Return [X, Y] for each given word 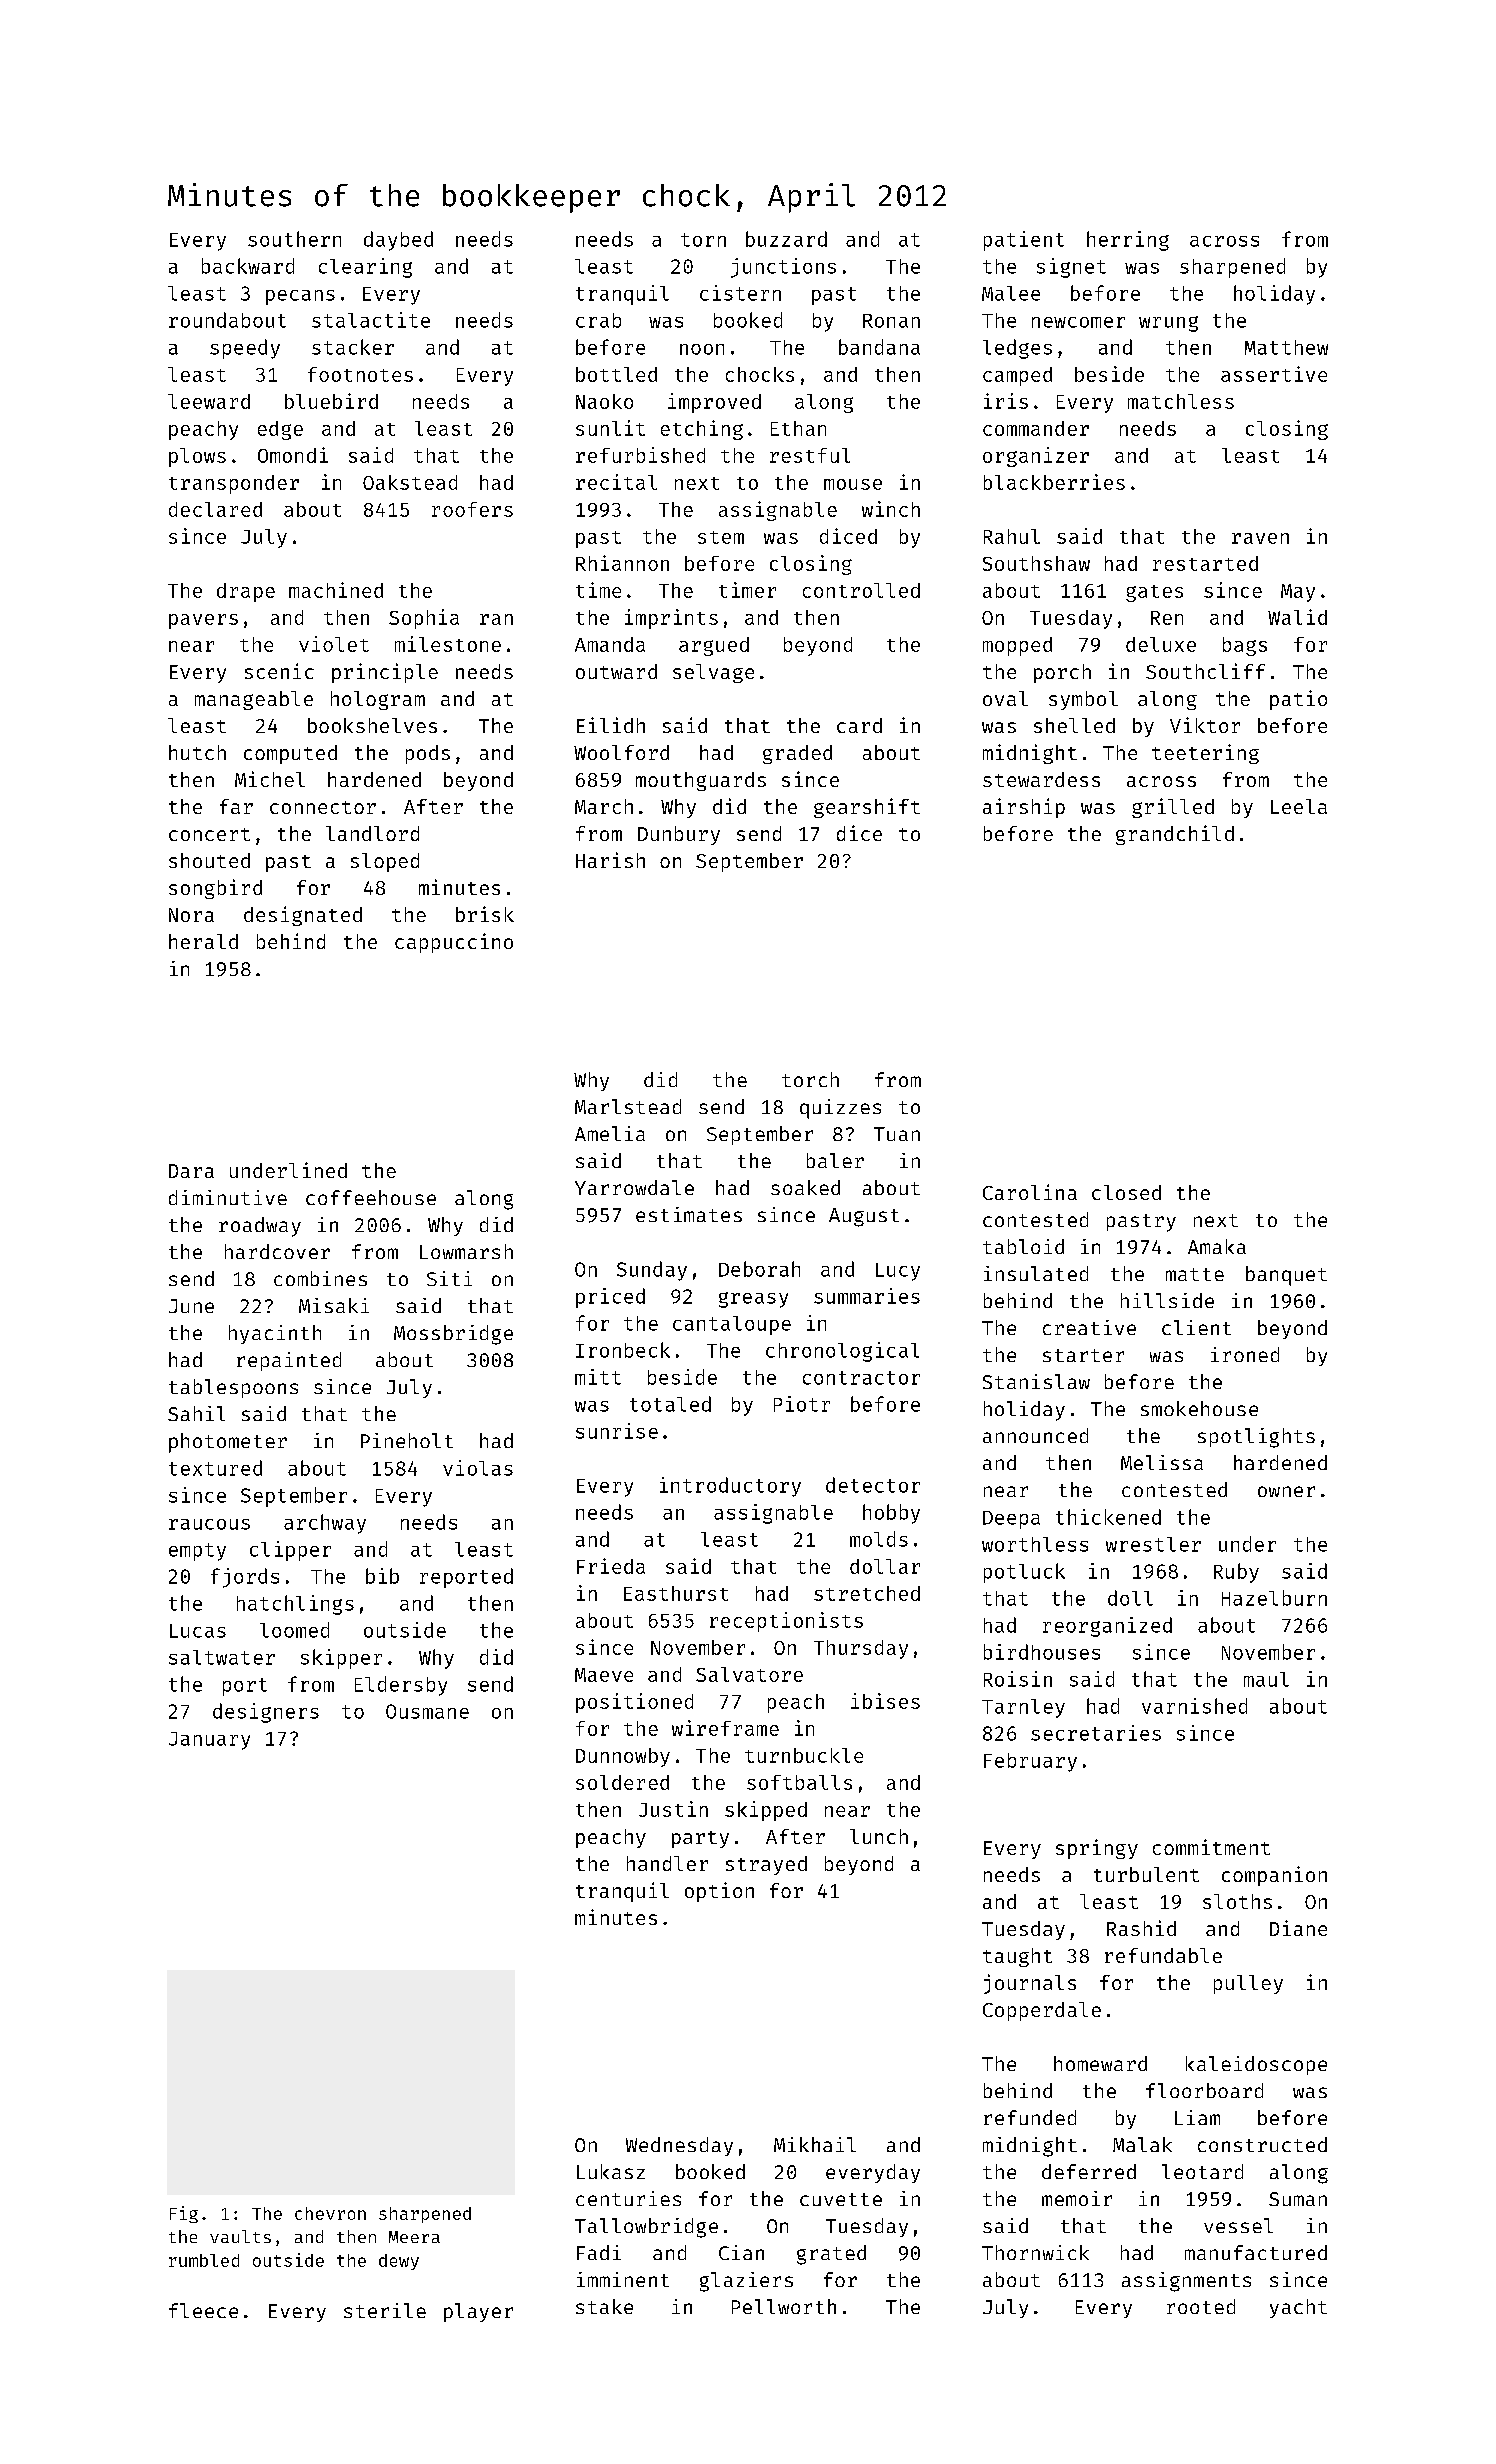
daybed [398, 241]
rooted [1201, 2306]
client [1196, 1327]
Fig [184, 2214]
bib [382, 1576]
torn [703, 240]
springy [1097, 1849]
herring [1128, 241]
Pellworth [784, 2306]
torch [810, 1079]
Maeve [604, 1675]
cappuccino [454, 943]
